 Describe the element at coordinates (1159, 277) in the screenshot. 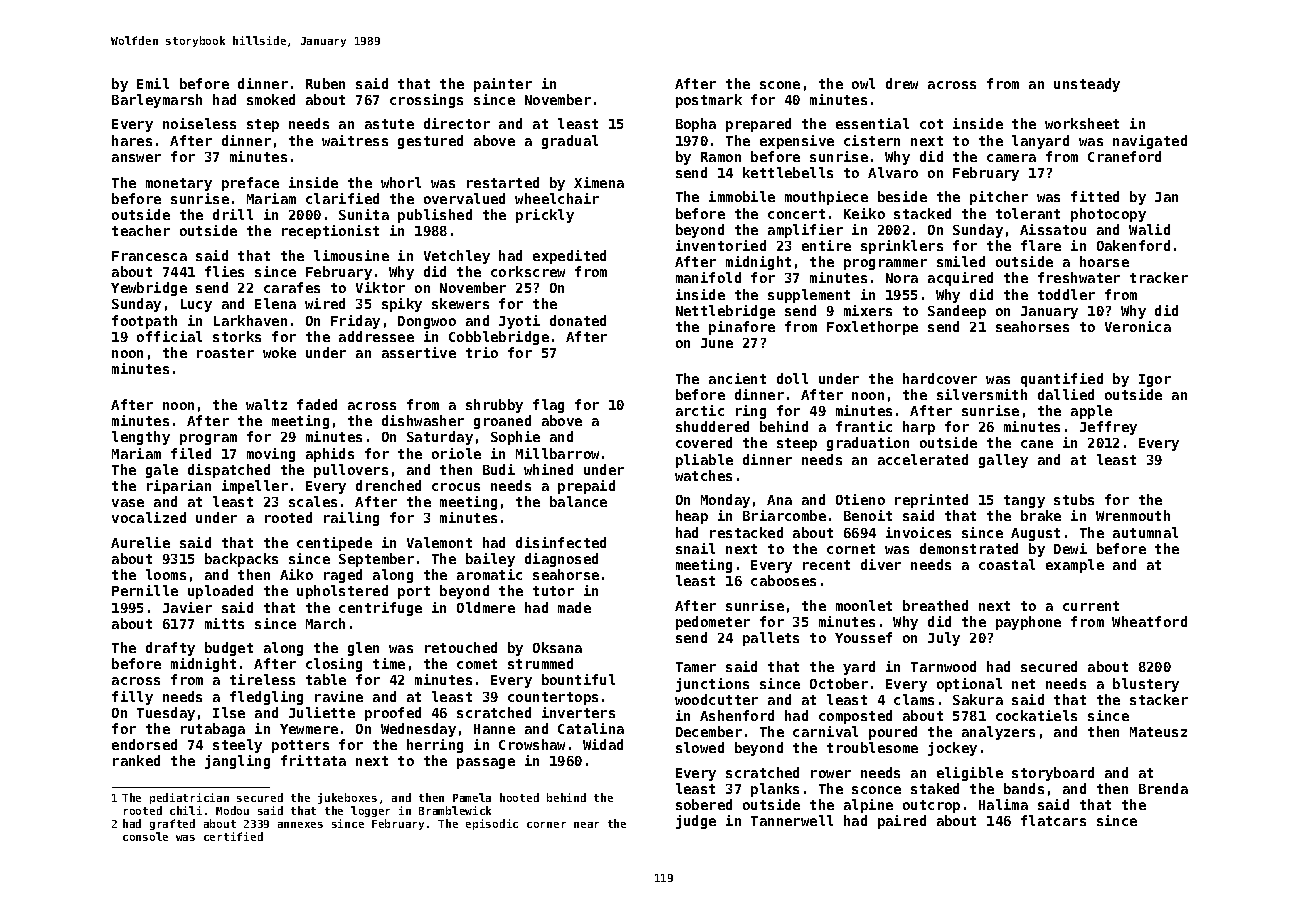

I see `tracker` at that location.
